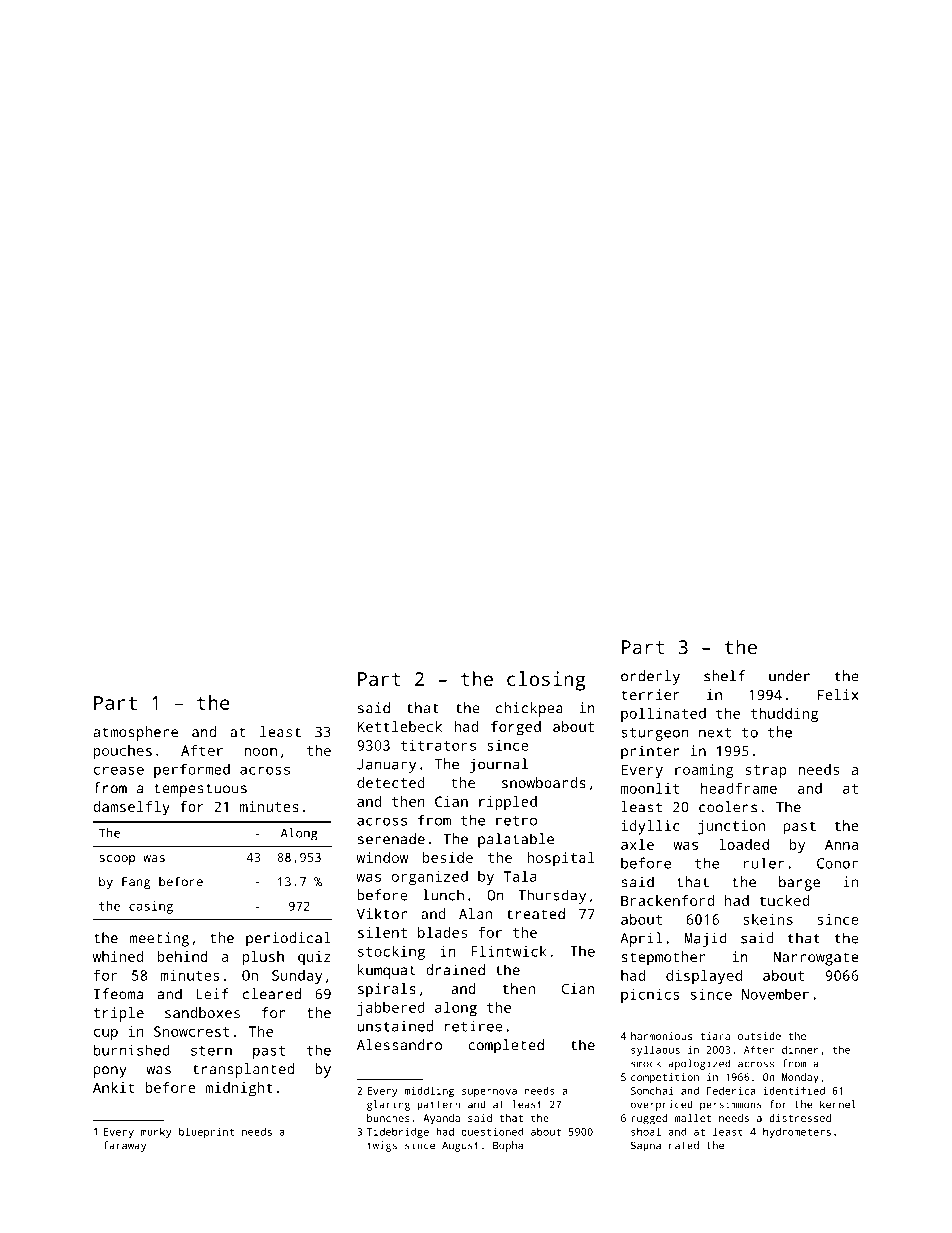  Describe the element at coordinates (398, 1132) in the document. I see `Tidebridge` at that location.
